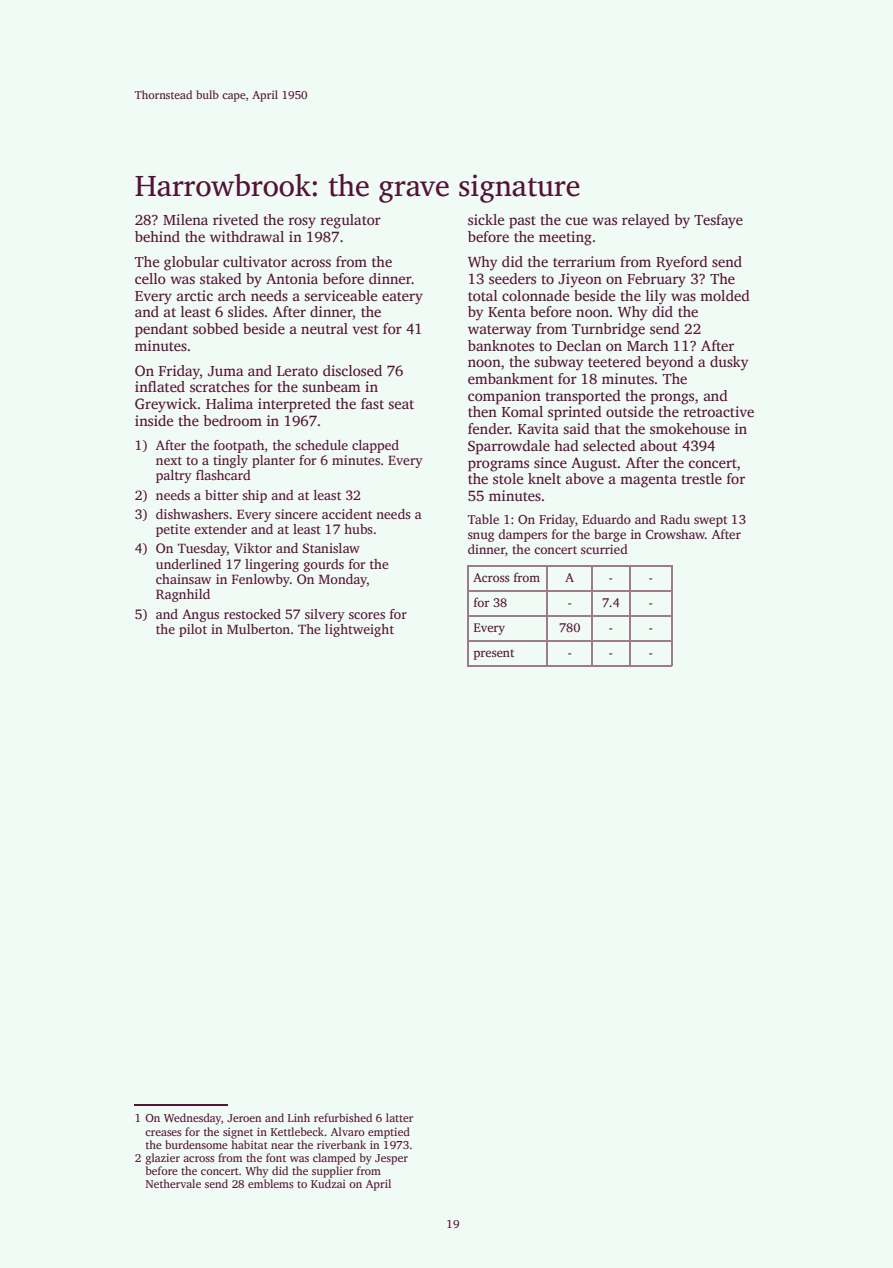 The image size is (893, 1268). Describe the element at coordinates (193, 630) in the screenshot. I see `pilot` at that location.
